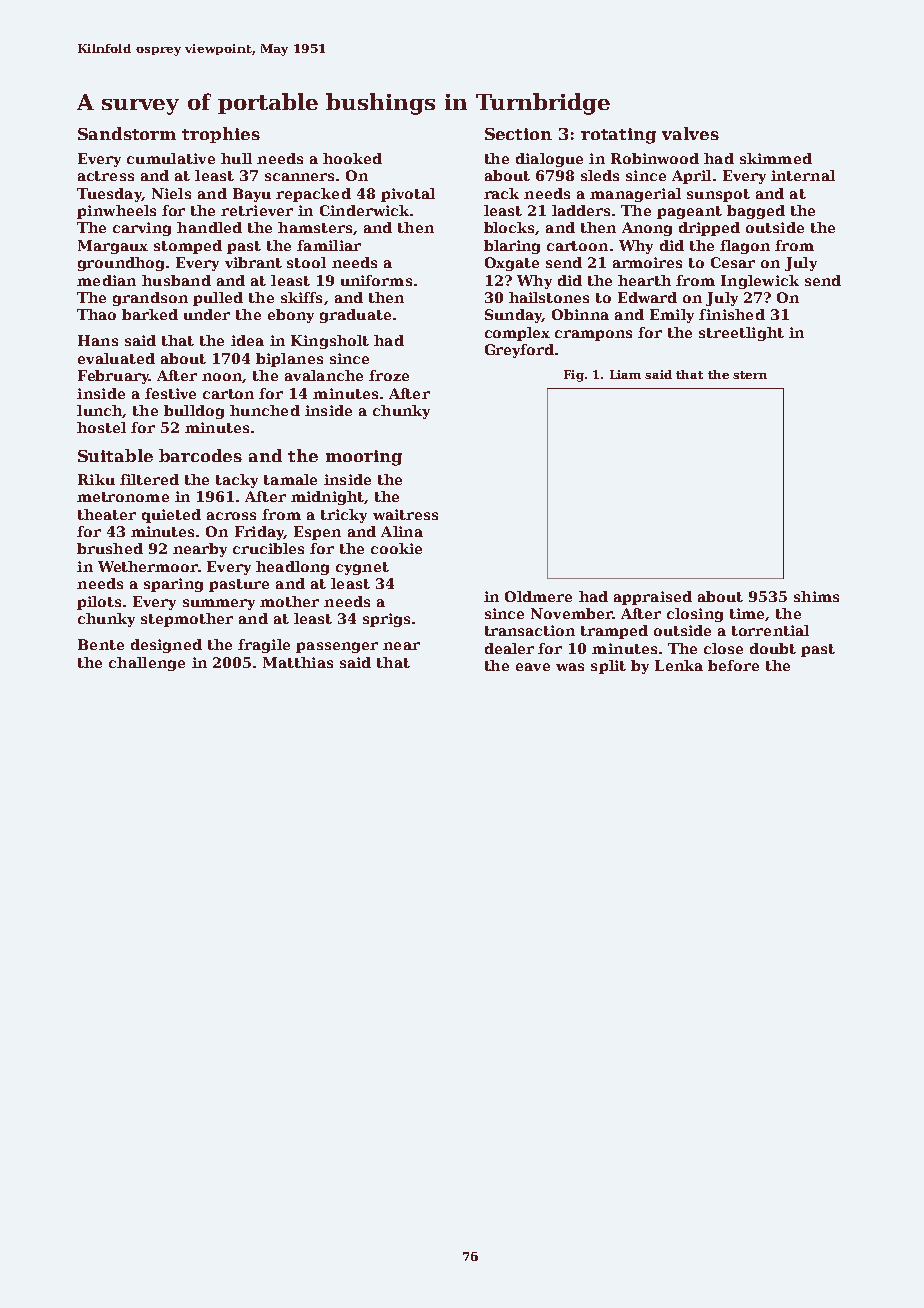 The height and width of the screenshot is (1308, 924). I want to click on retriever, so click(257, 210).
